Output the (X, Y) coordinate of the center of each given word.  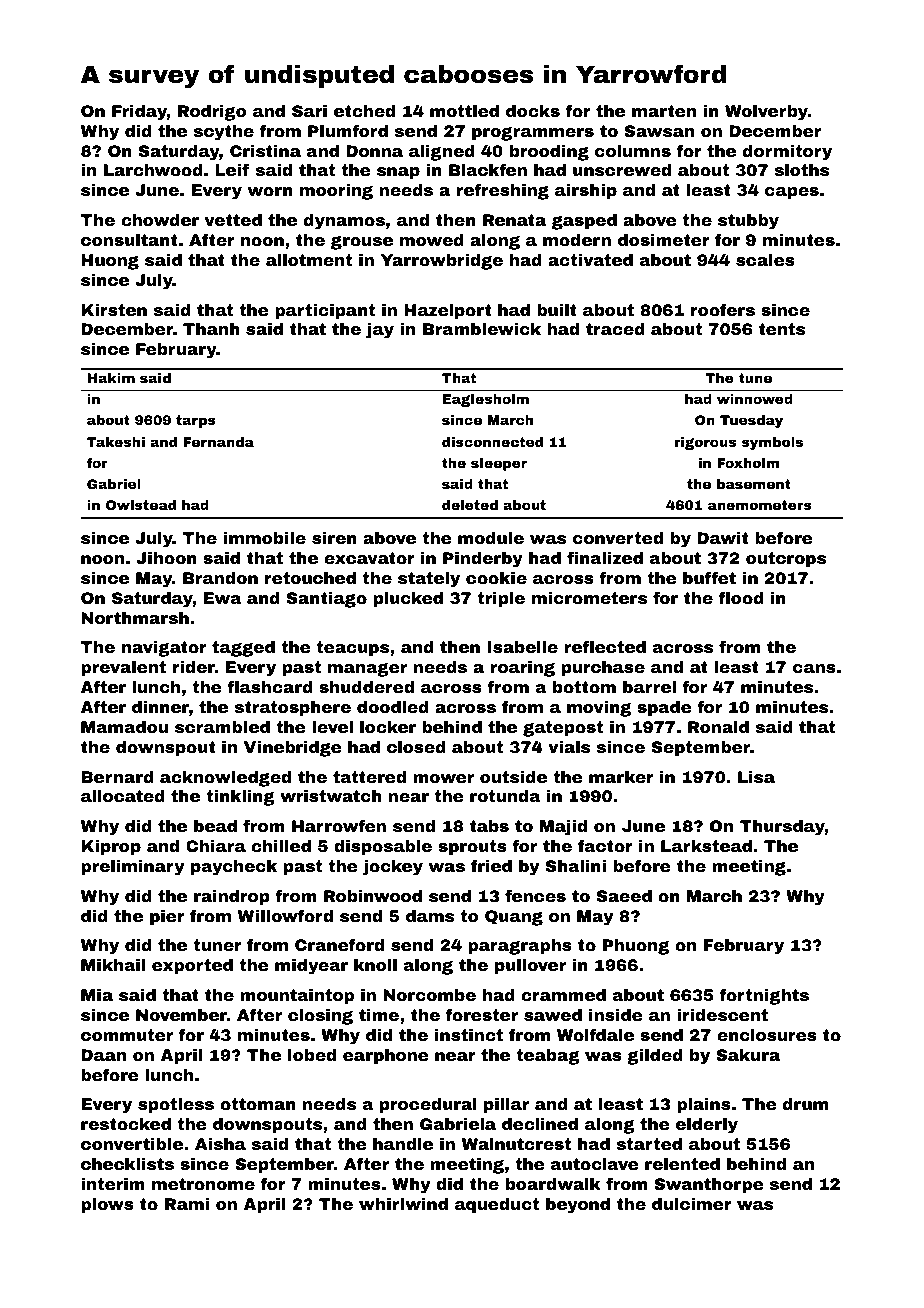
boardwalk (553, 1184)
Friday (139, 113)
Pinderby (483, 560)
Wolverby (766, 113)
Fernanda (219, 442)
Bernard (117, 777)
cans (814, 668)
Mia (97, 995)
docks (533, 111)
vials (569, 747)
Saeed (624, 896)
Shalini (576, 866)
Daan (103, 1055)
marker (621, 777)
